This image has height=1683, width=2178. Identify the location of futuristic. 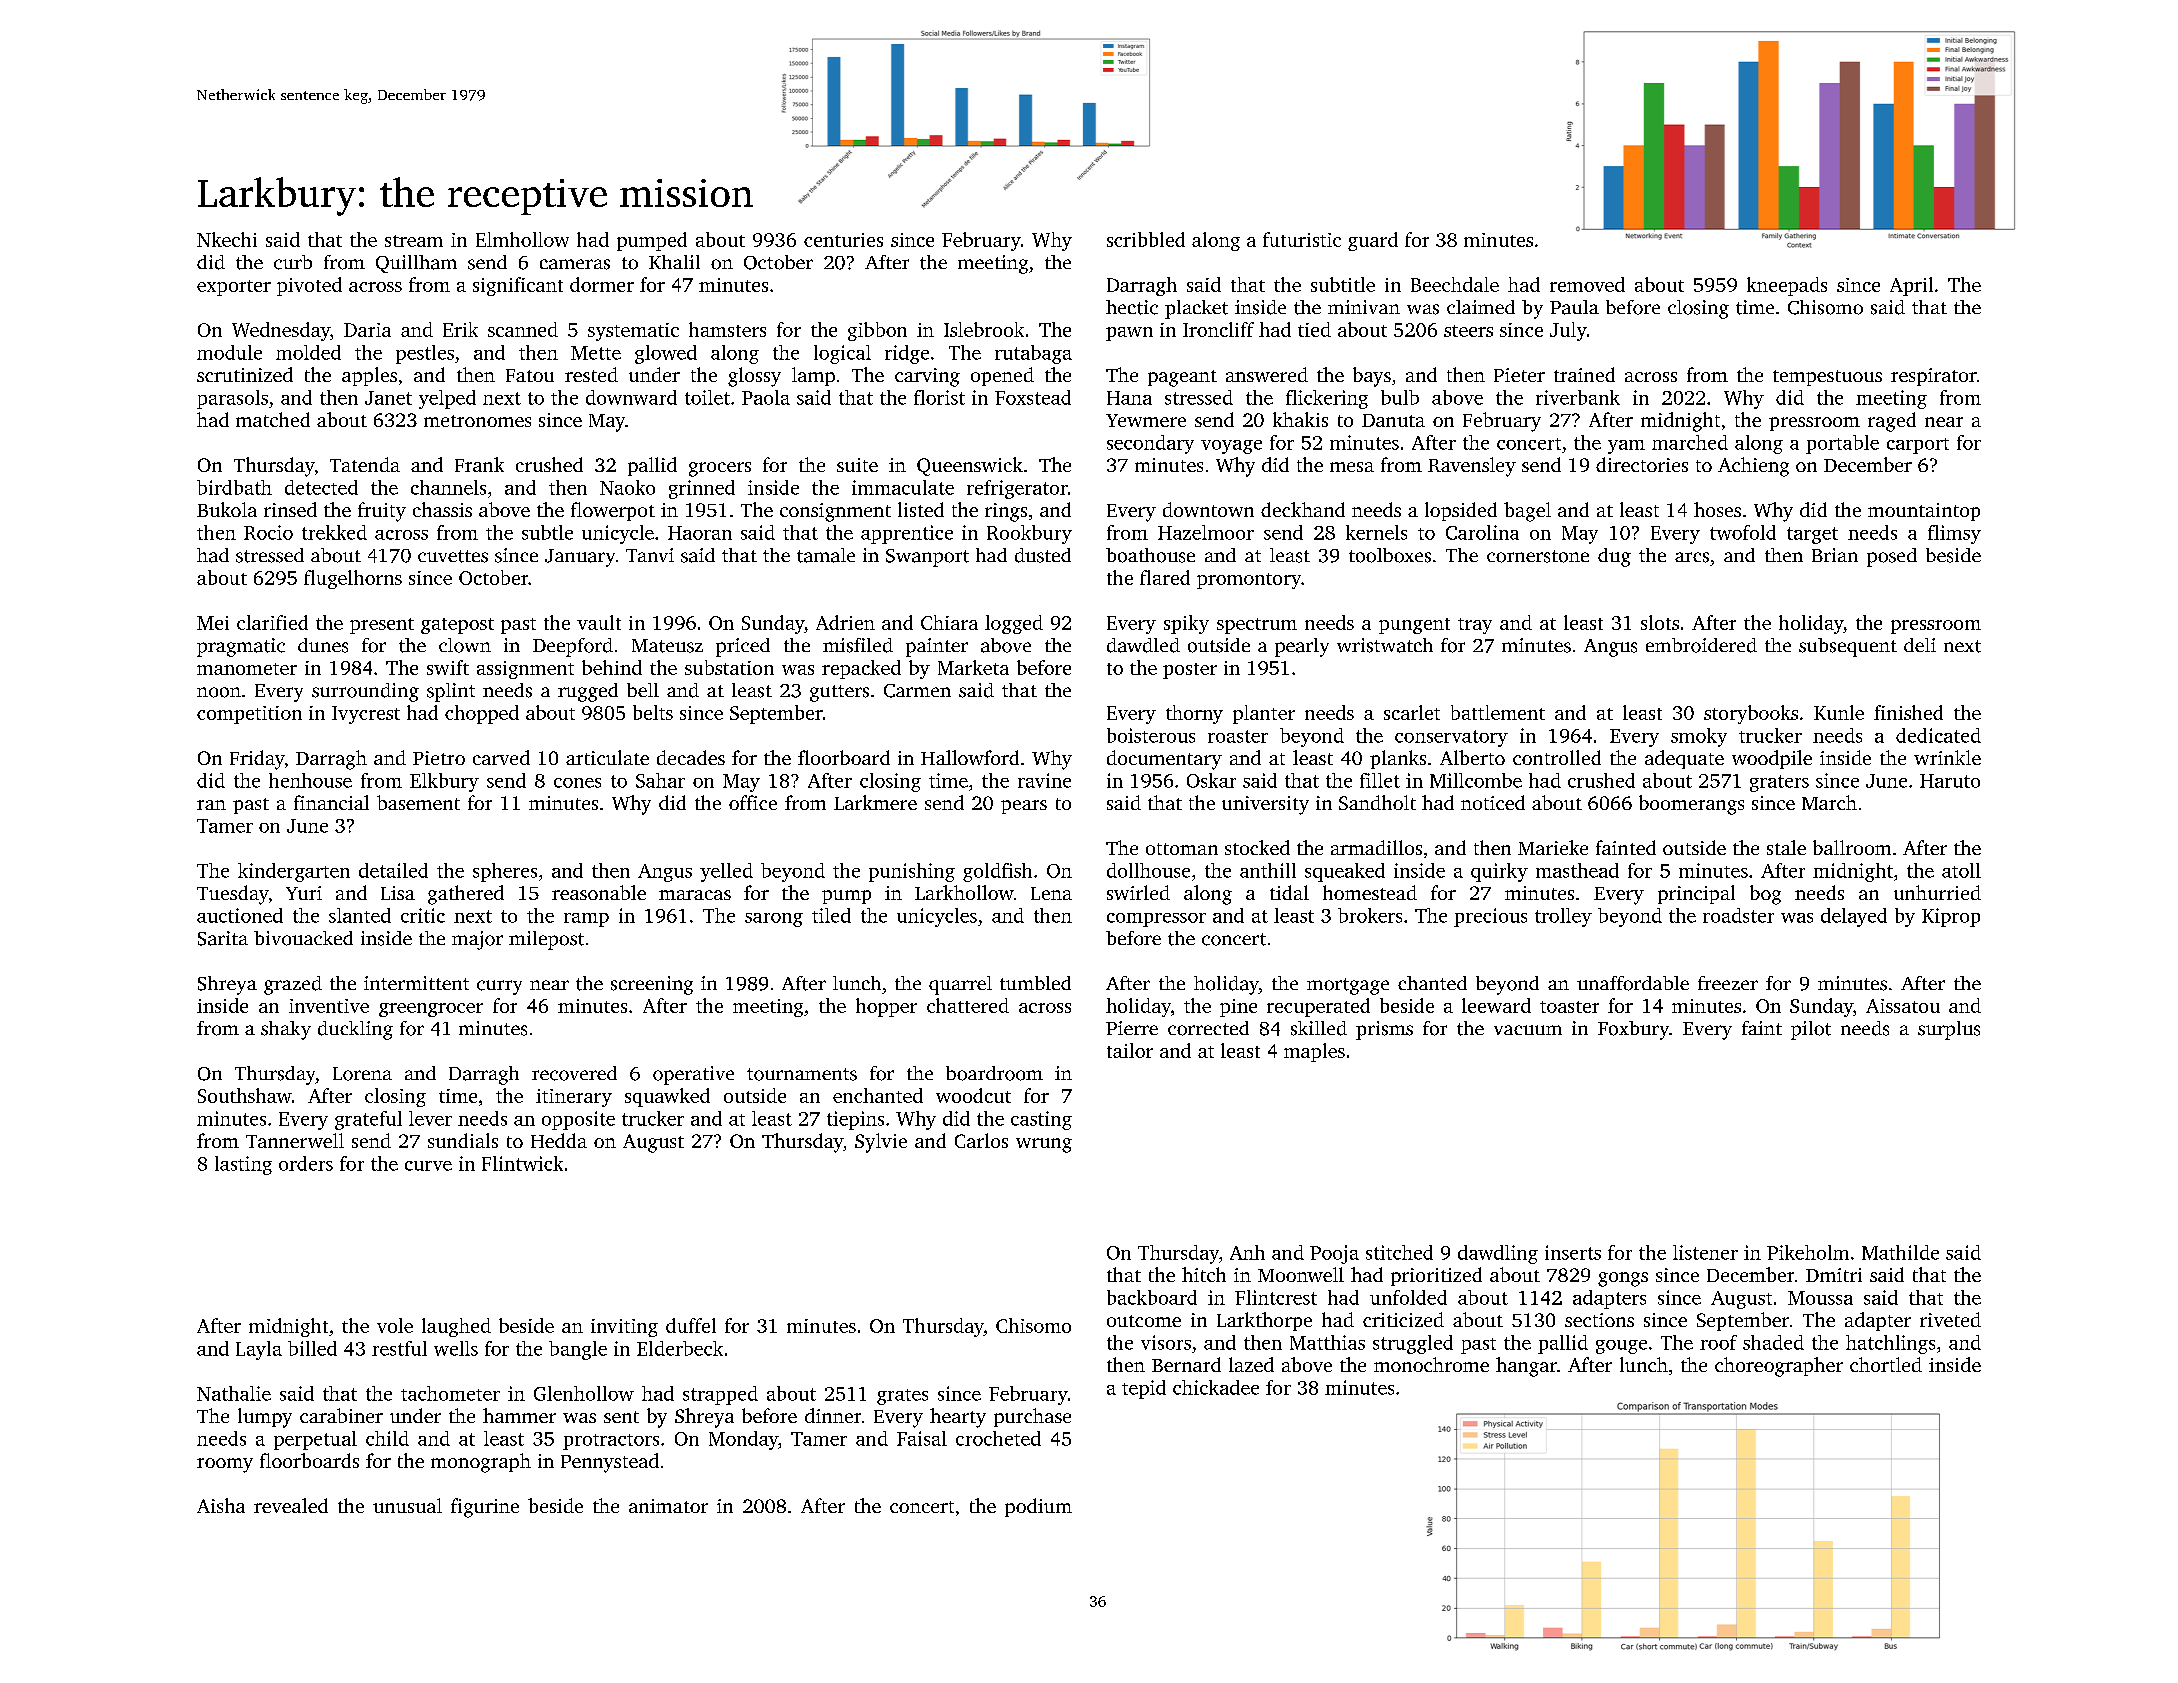
(1302, 239).
